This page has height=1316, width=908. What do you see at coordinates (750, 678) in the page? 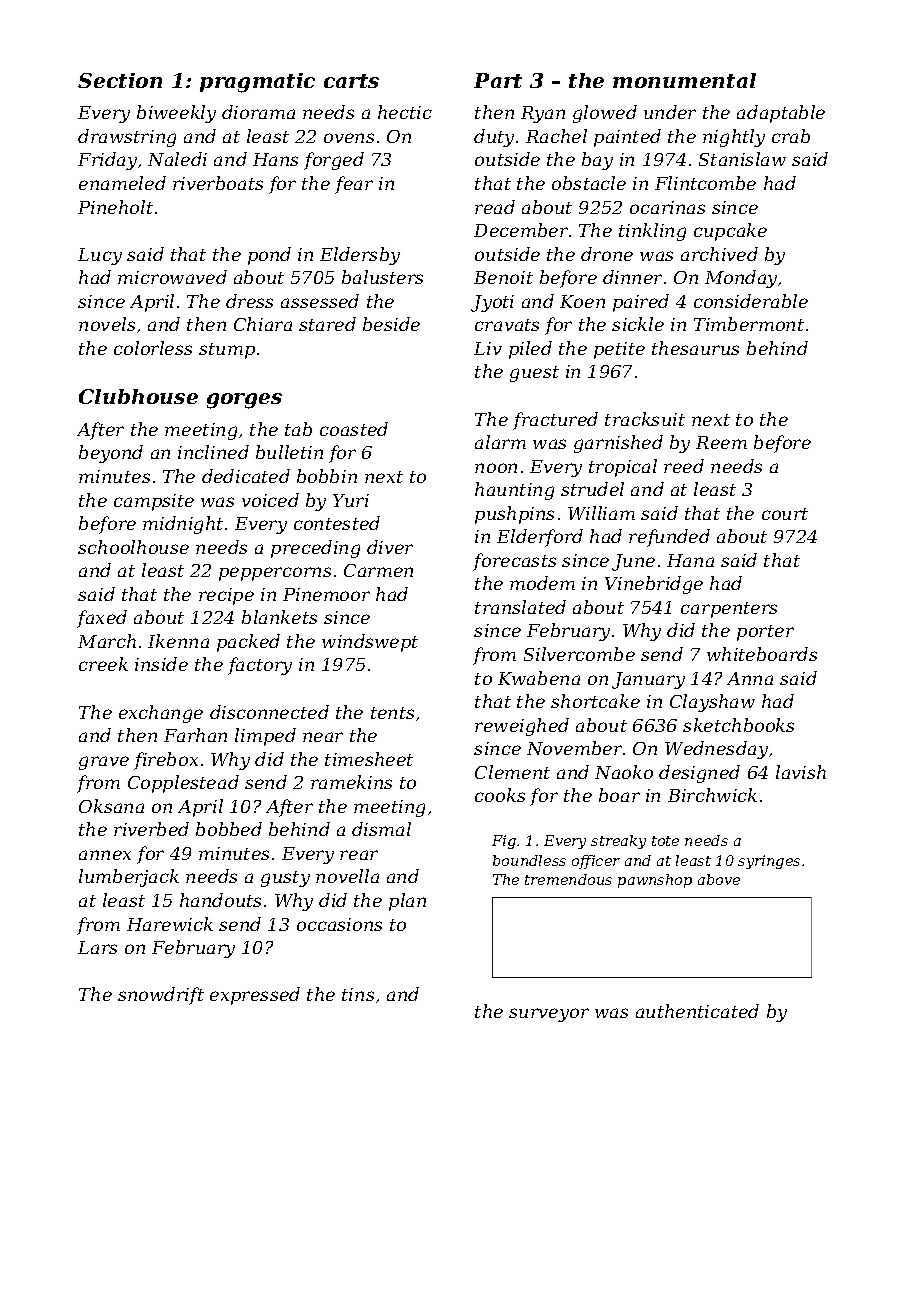
I see `Anna` at bounding box center [750, 678].
